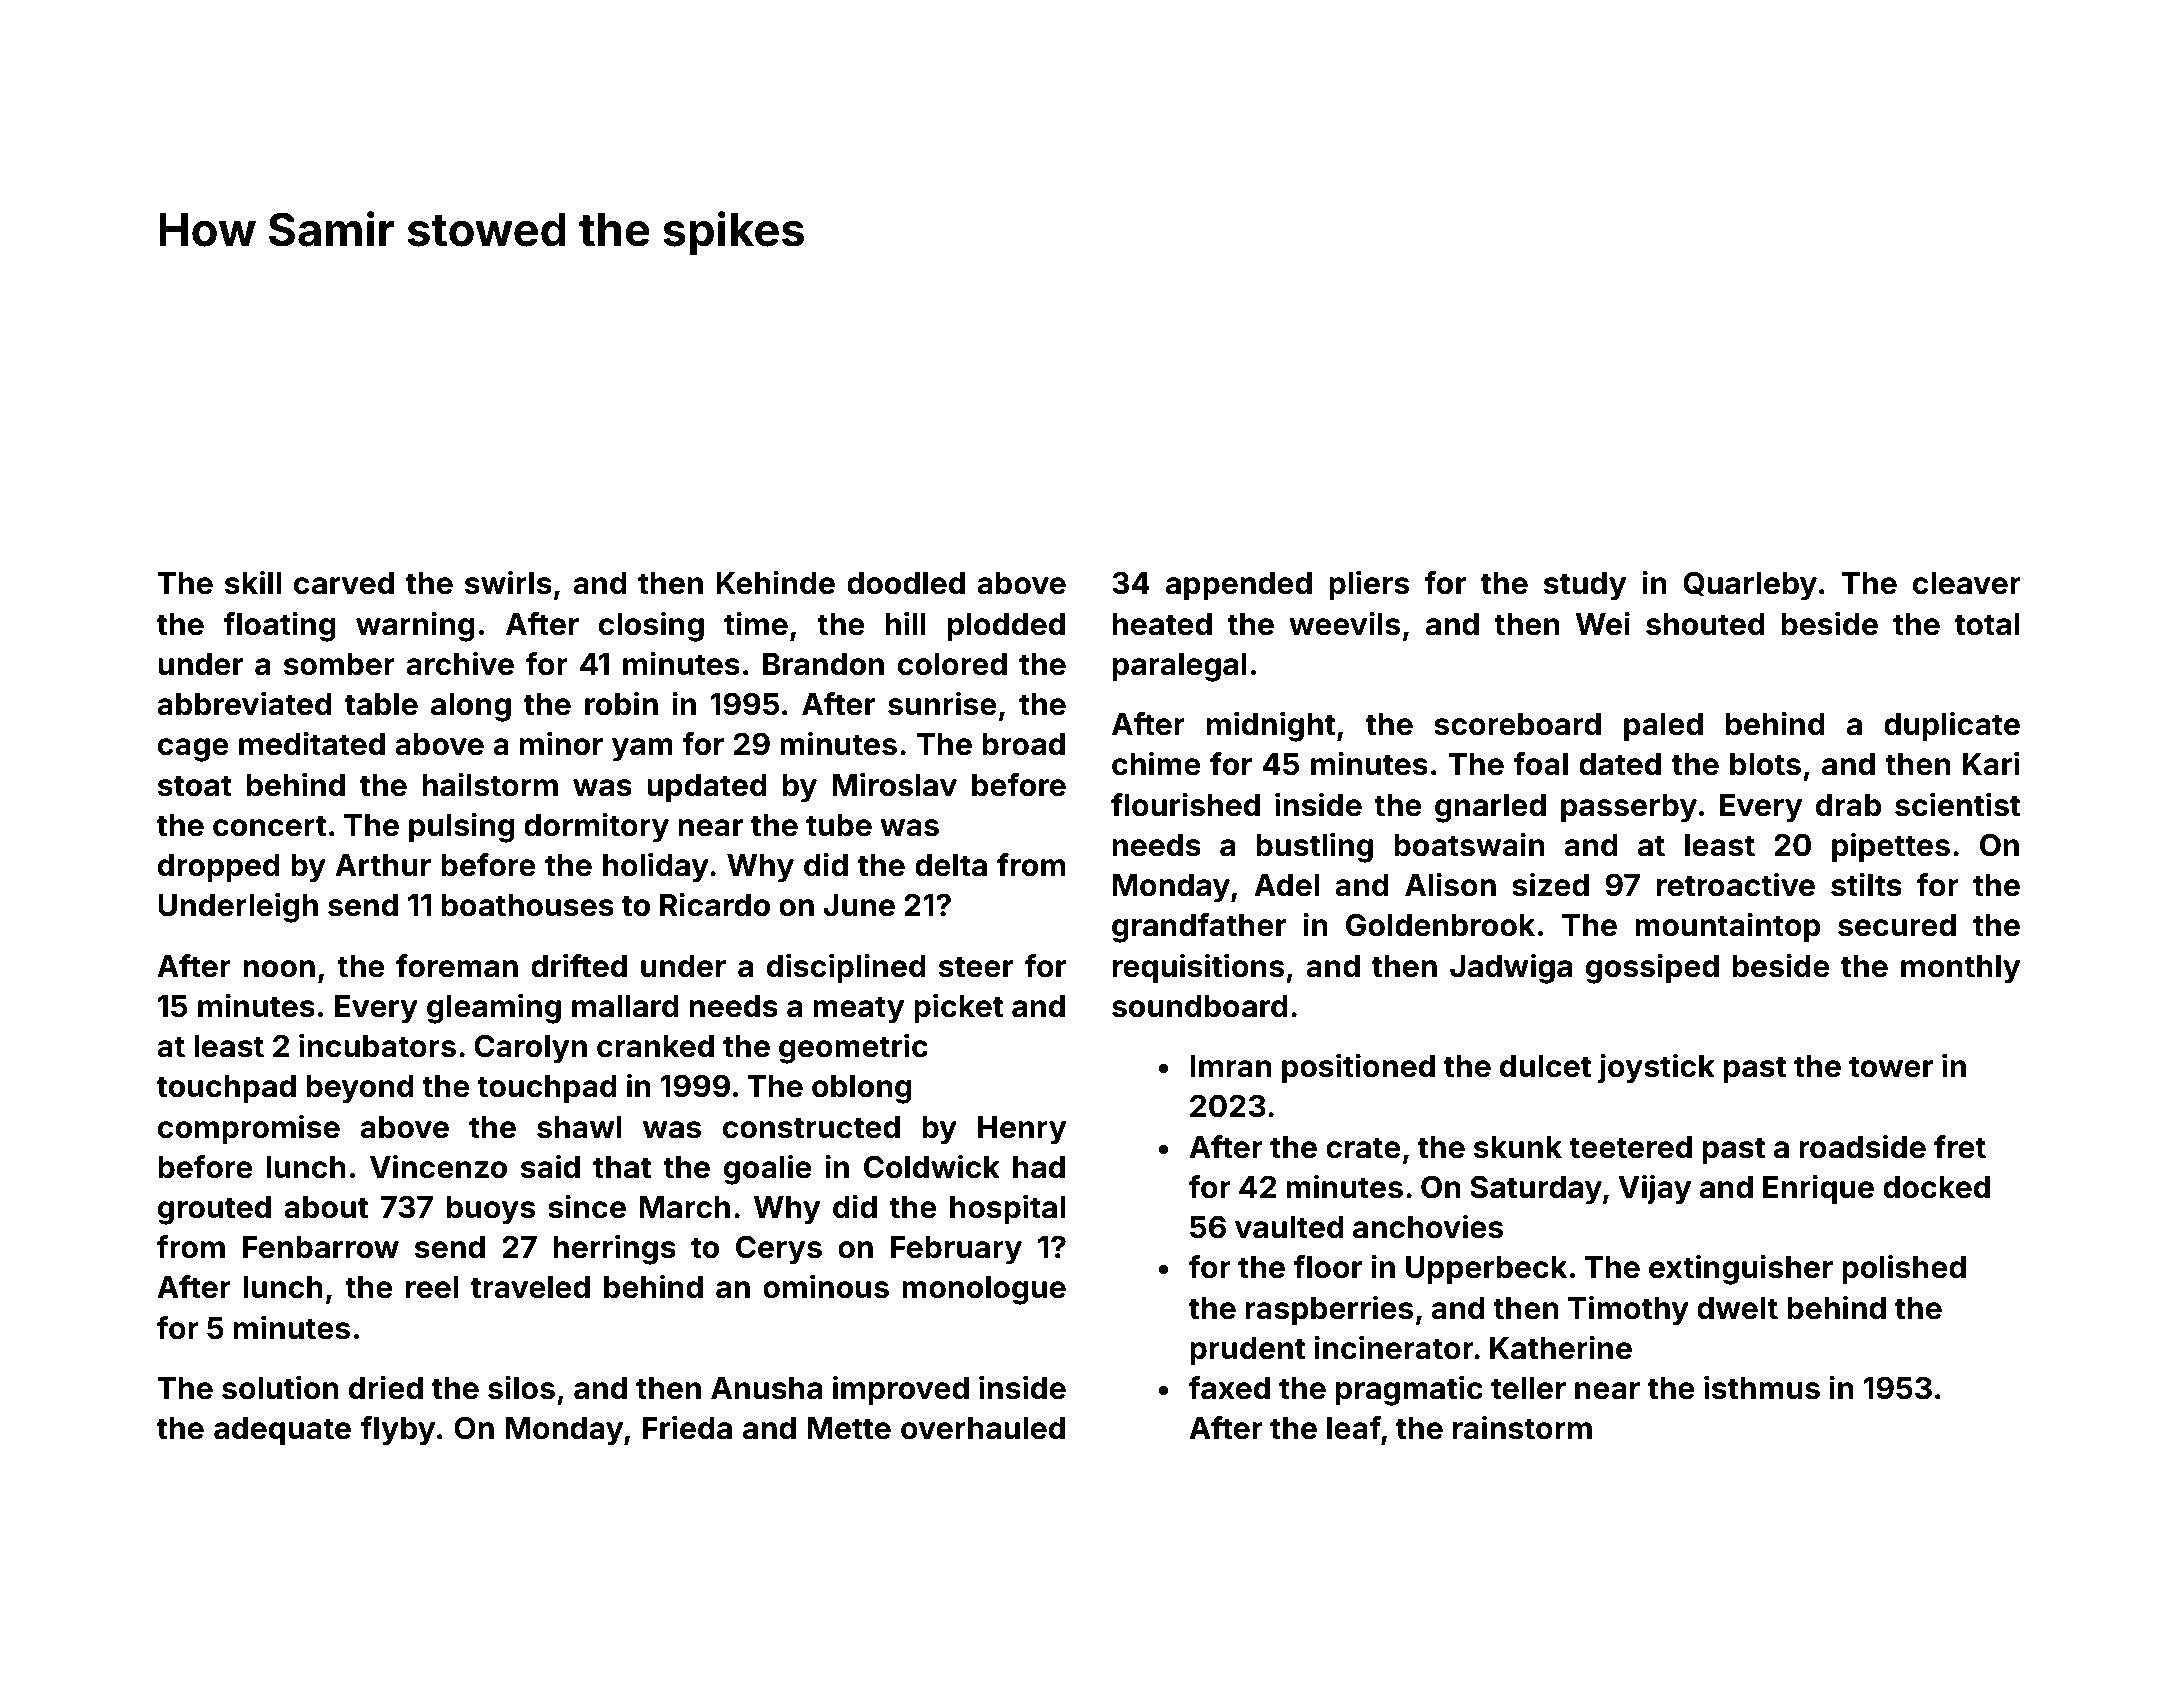 This document has height=1683, width=2178. I want to click on isthmus, so click(1762, 1388).
